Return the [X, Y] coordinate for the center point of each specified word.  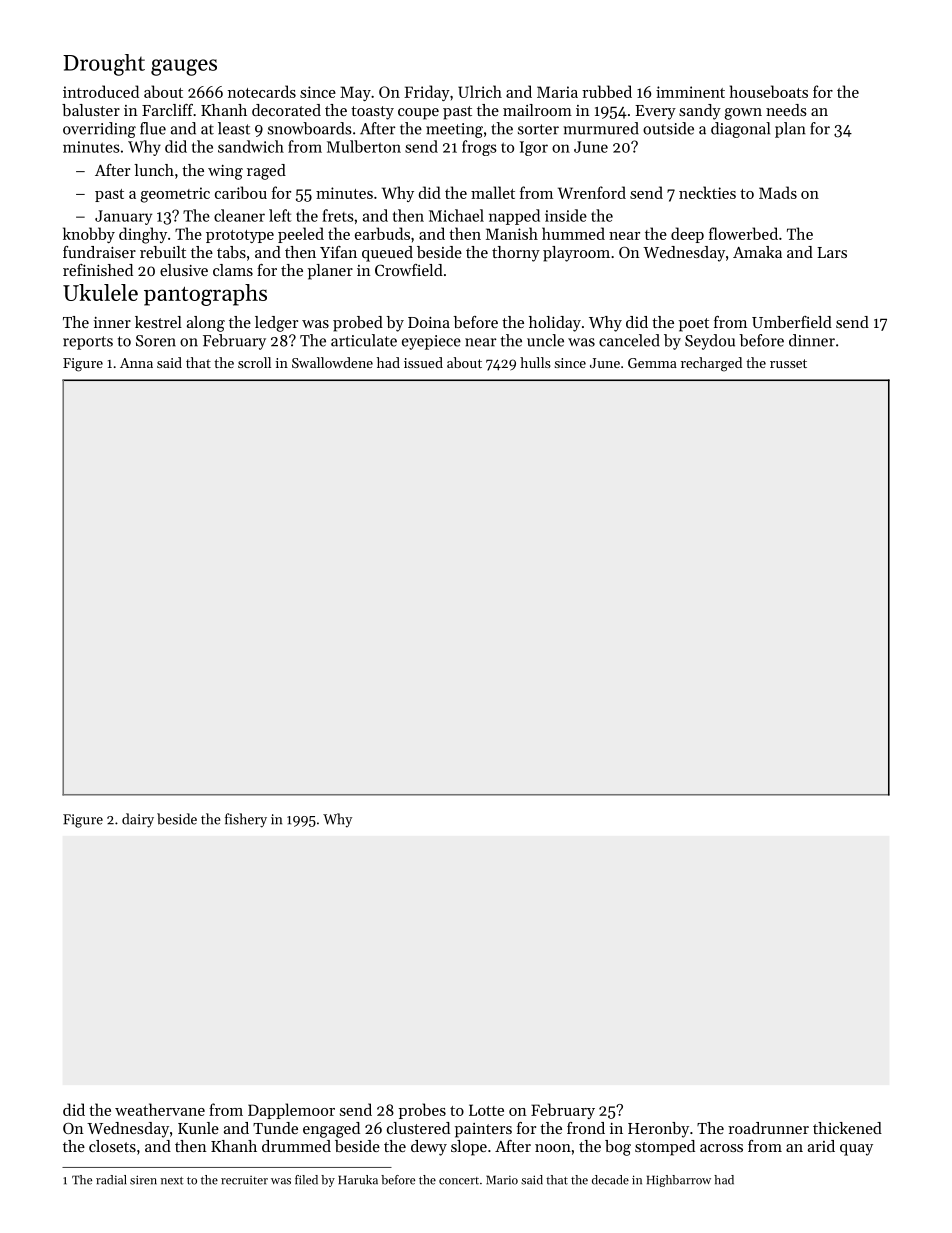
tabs [231, 252]
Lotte [486, 1110]
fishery [246, 820]
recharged [711, 364]
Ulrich [480, 91]
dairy [138, 820]
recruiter [244, 1180]
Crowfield [409, 270]
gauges [184, 67]
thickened [847, 1128]
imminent [690, 92]
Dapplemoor [291, 1111]
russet [788, 363]
